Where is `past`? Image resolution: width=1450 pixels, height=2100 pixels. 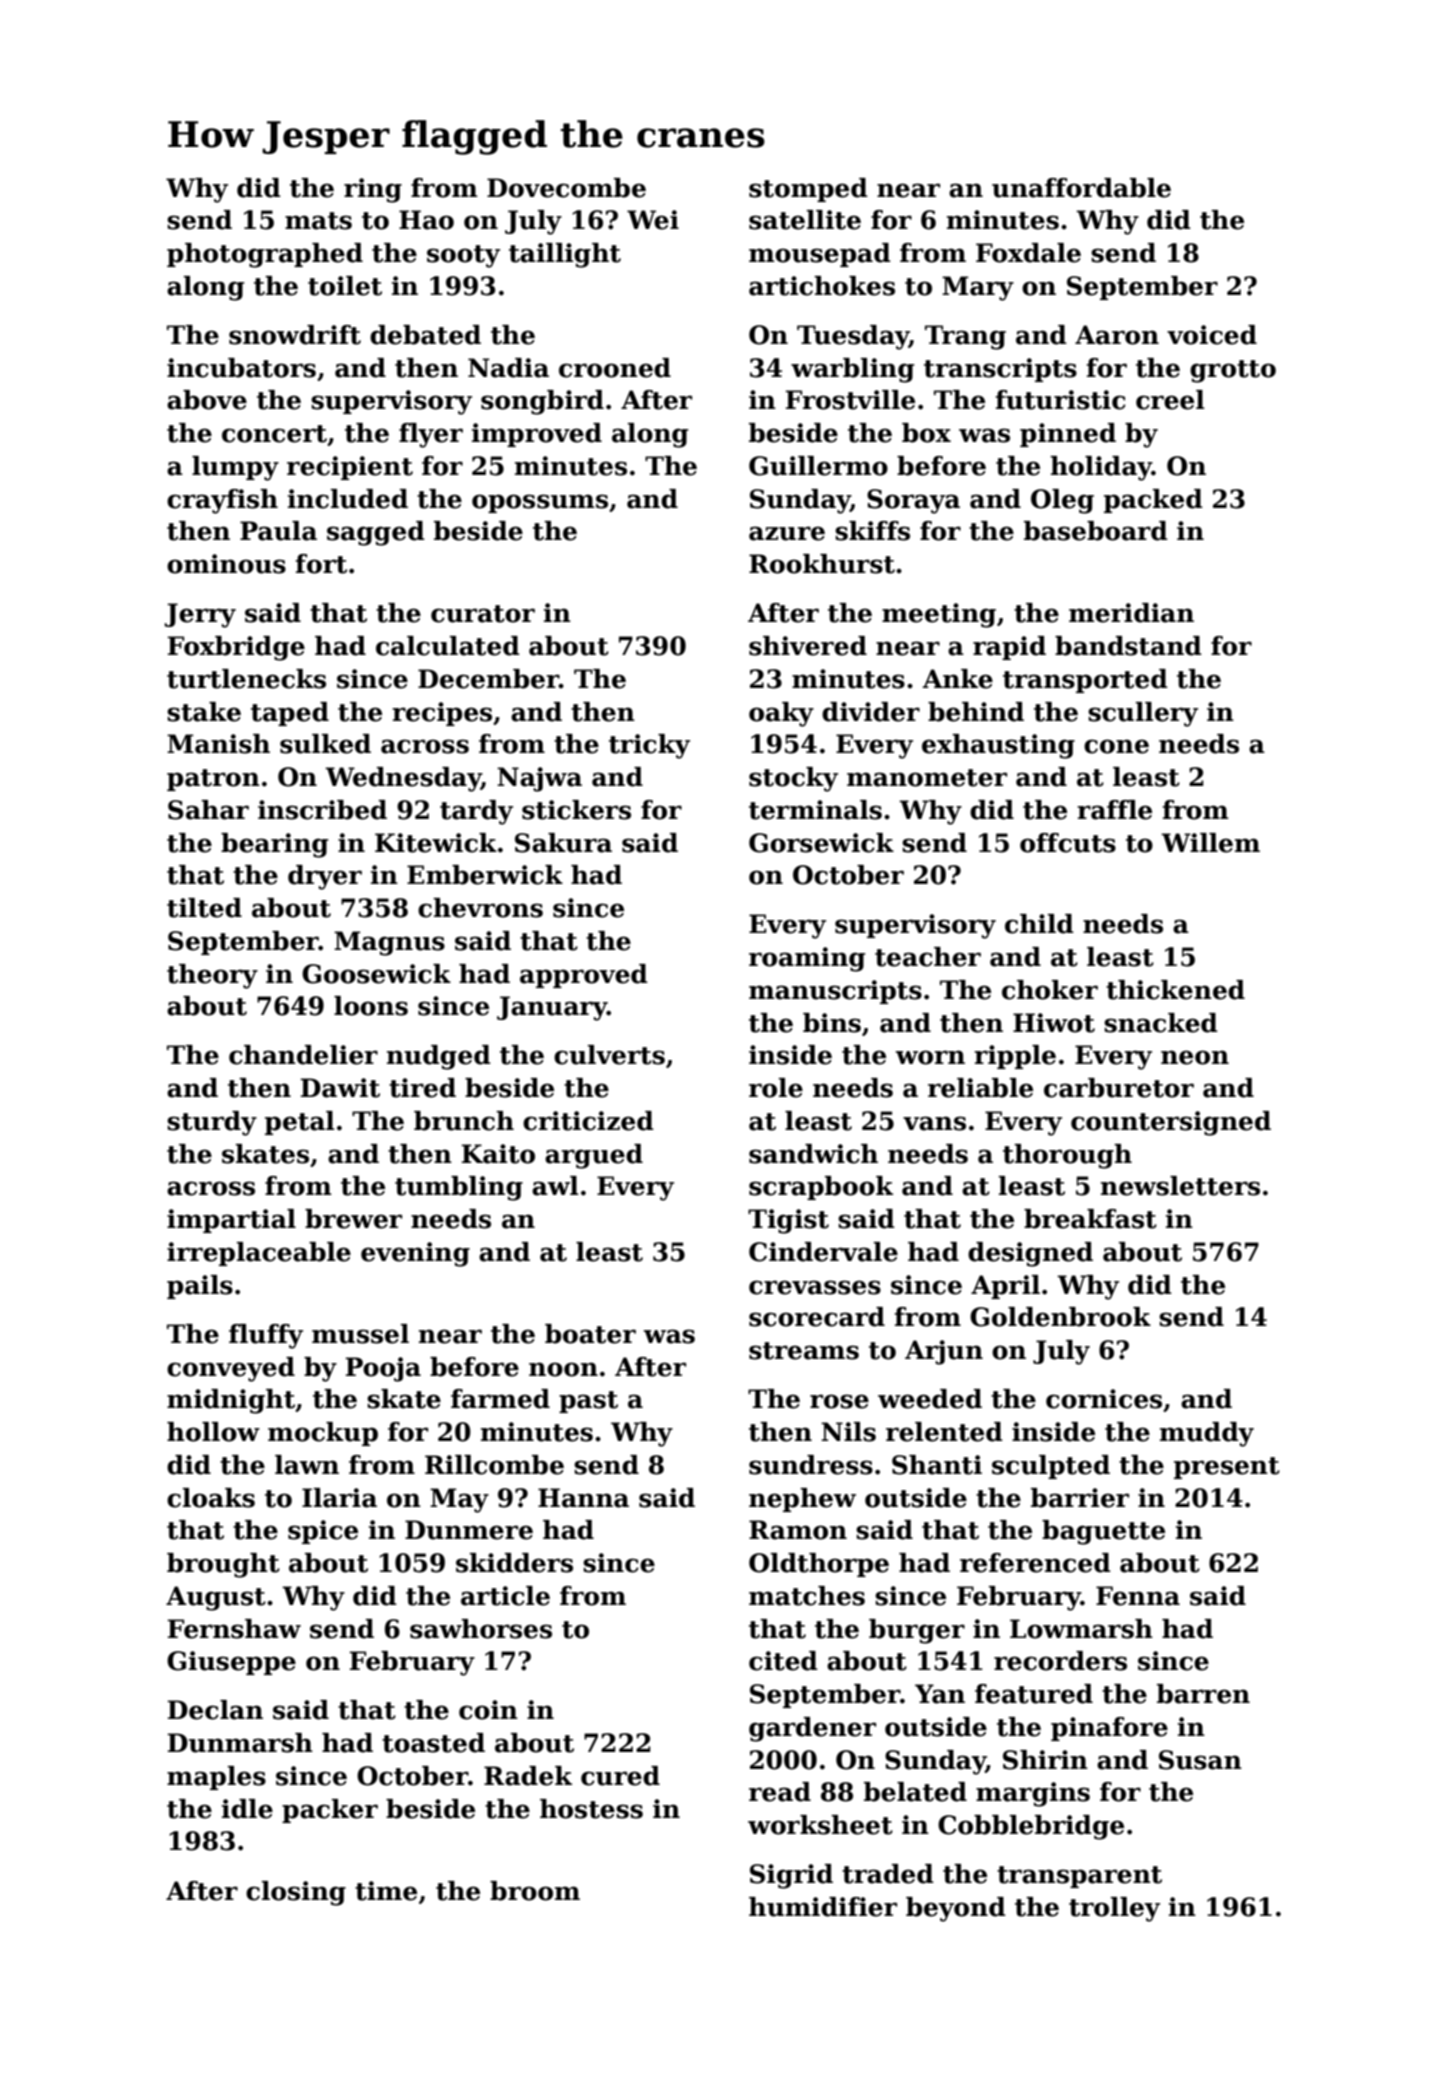 past is located at coordinates (588, 1402).
